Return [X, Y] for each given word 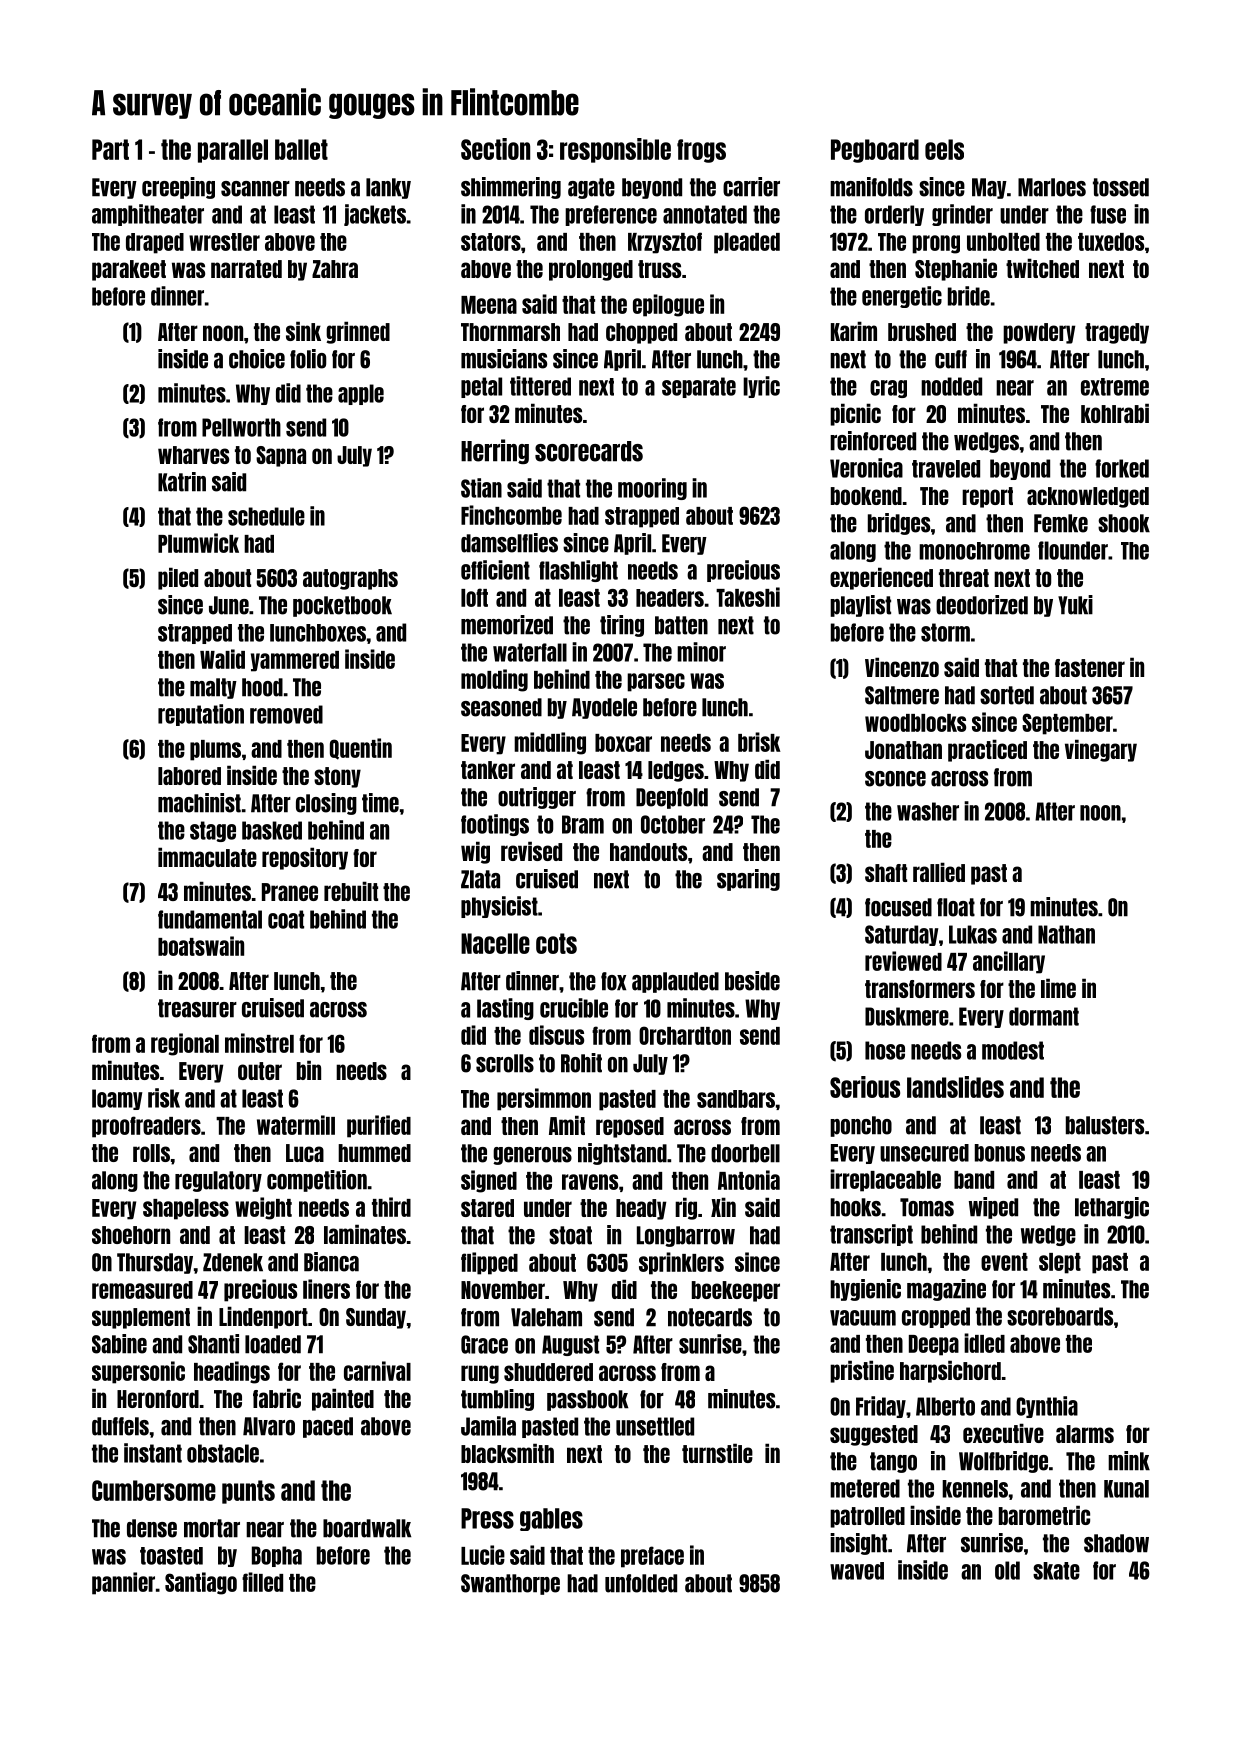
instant [153, 1453]
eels [944, 149]
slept [1060, 1263]
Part [110, 149]
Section [495, 149]
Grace [484, 1344]
